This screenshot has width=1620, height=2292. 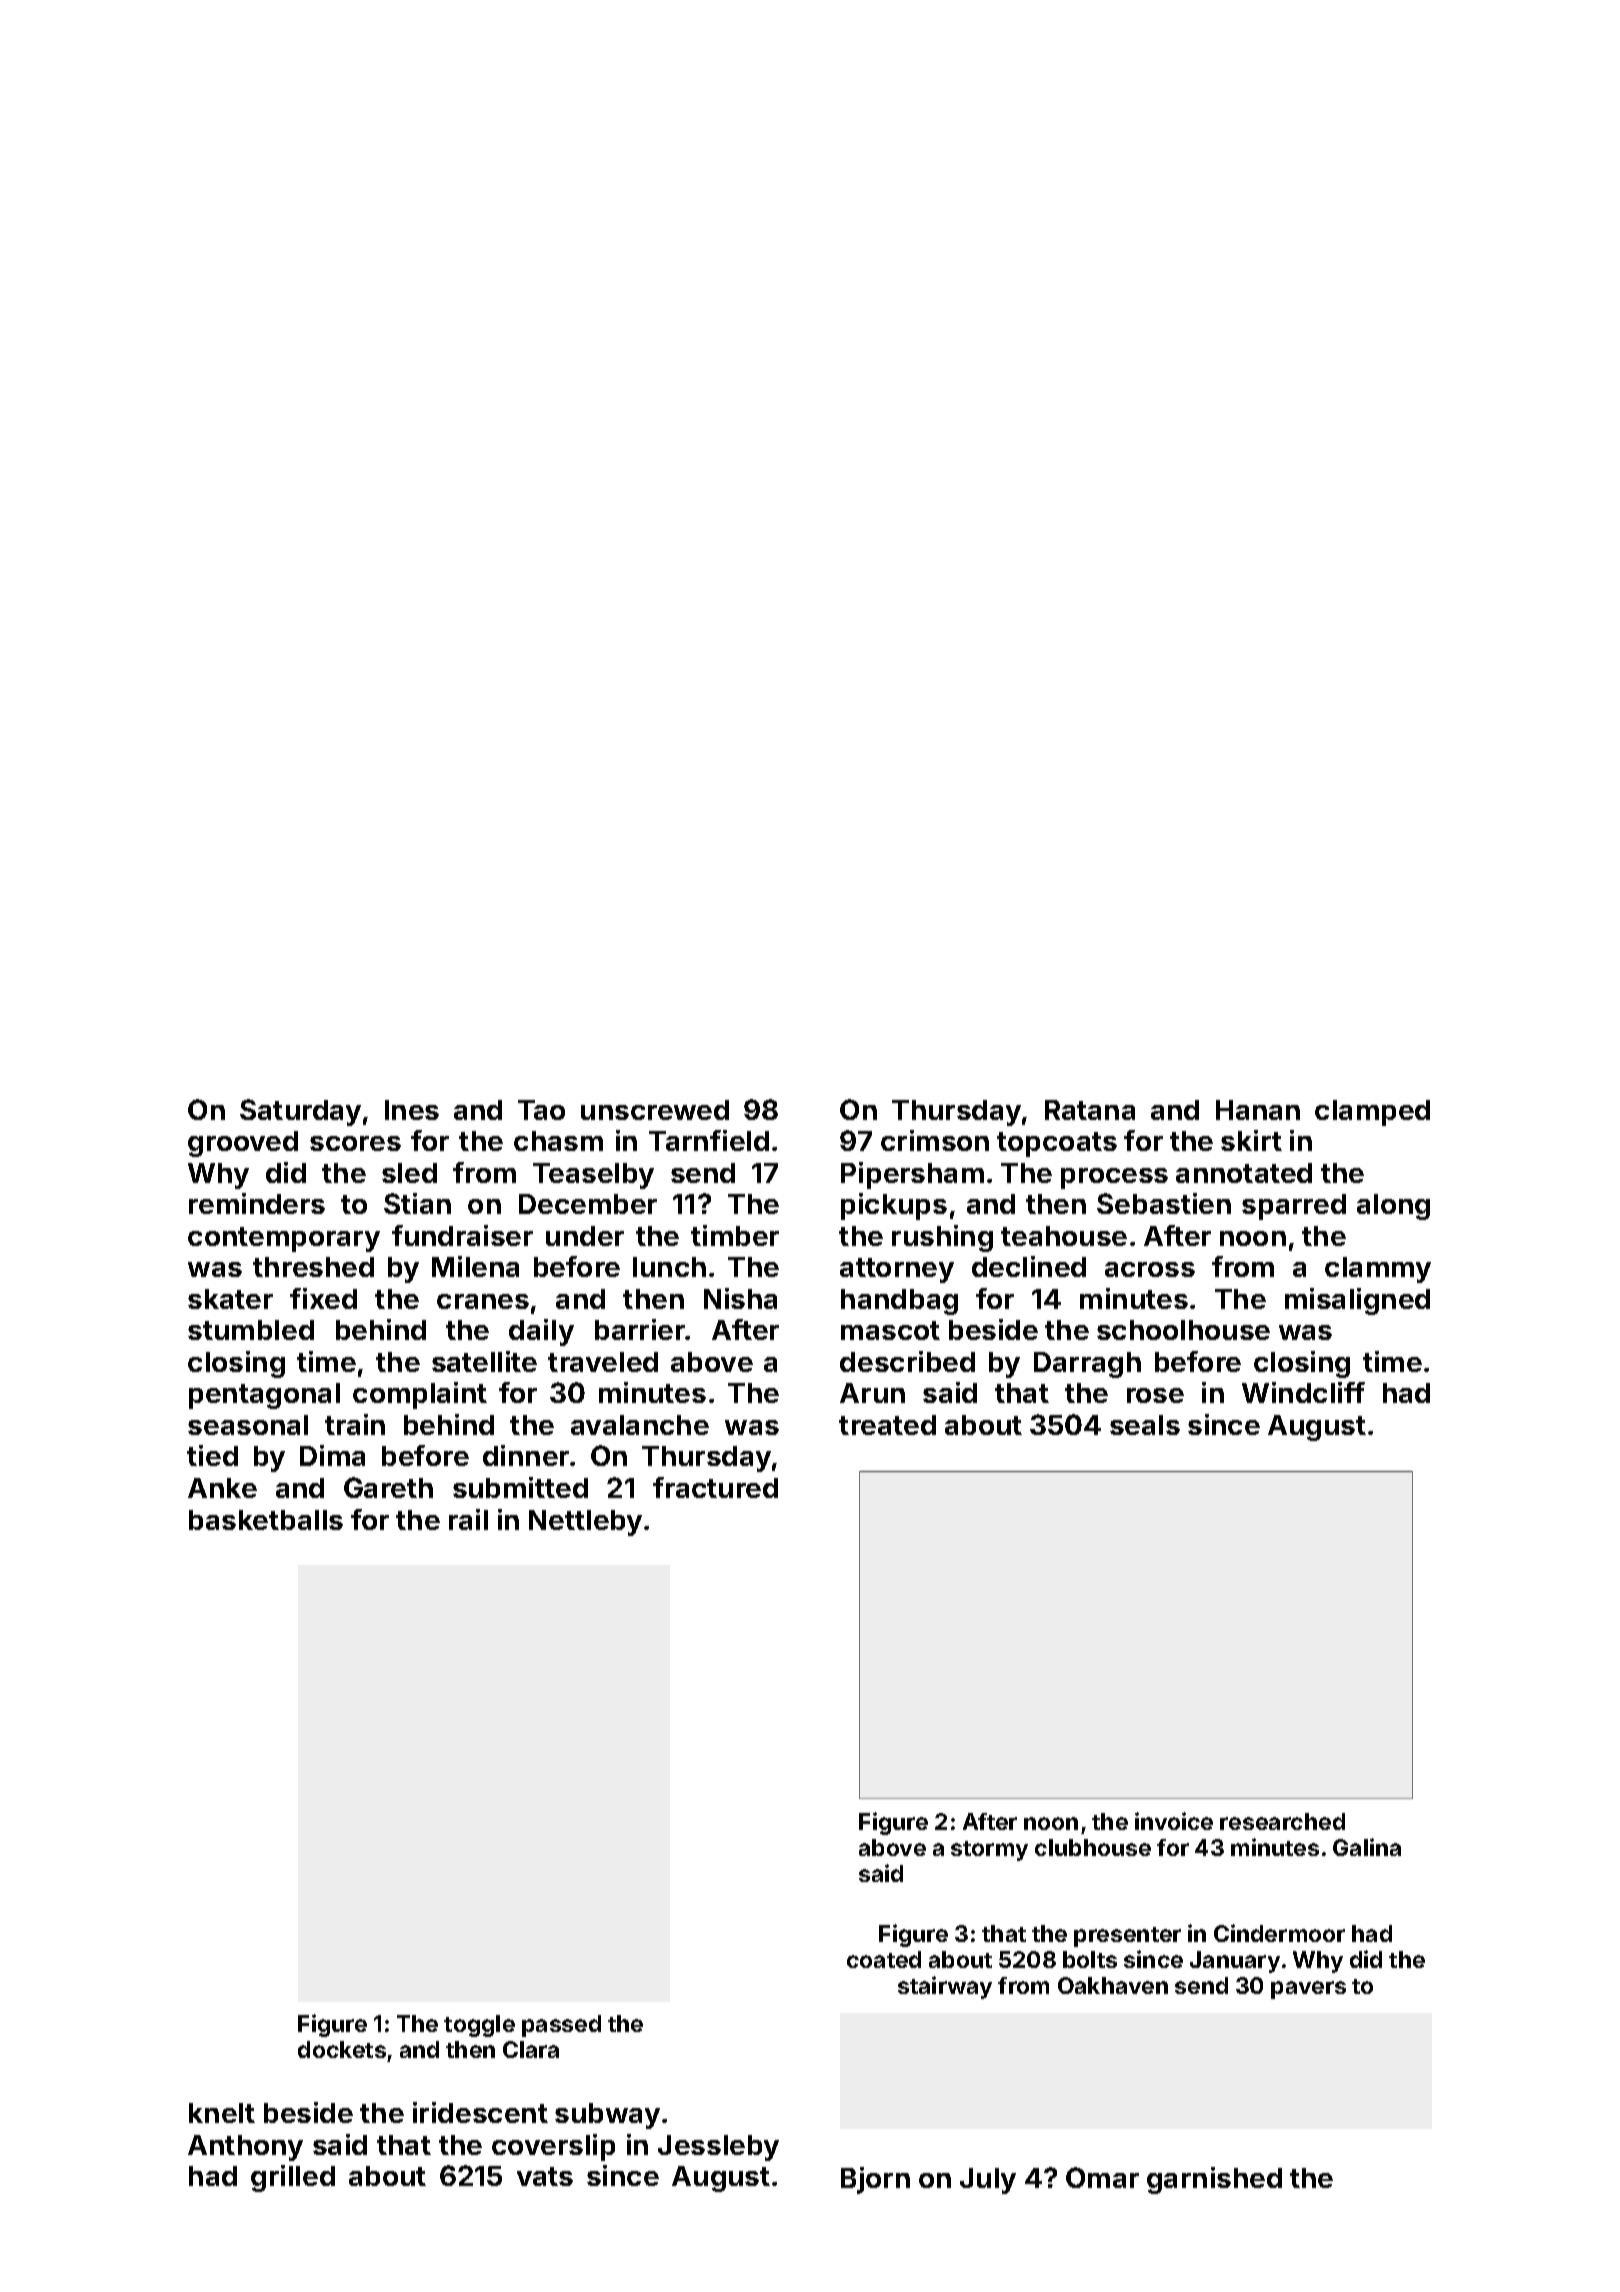 I want to click on basketballs, so click(x=266, y=1520).
